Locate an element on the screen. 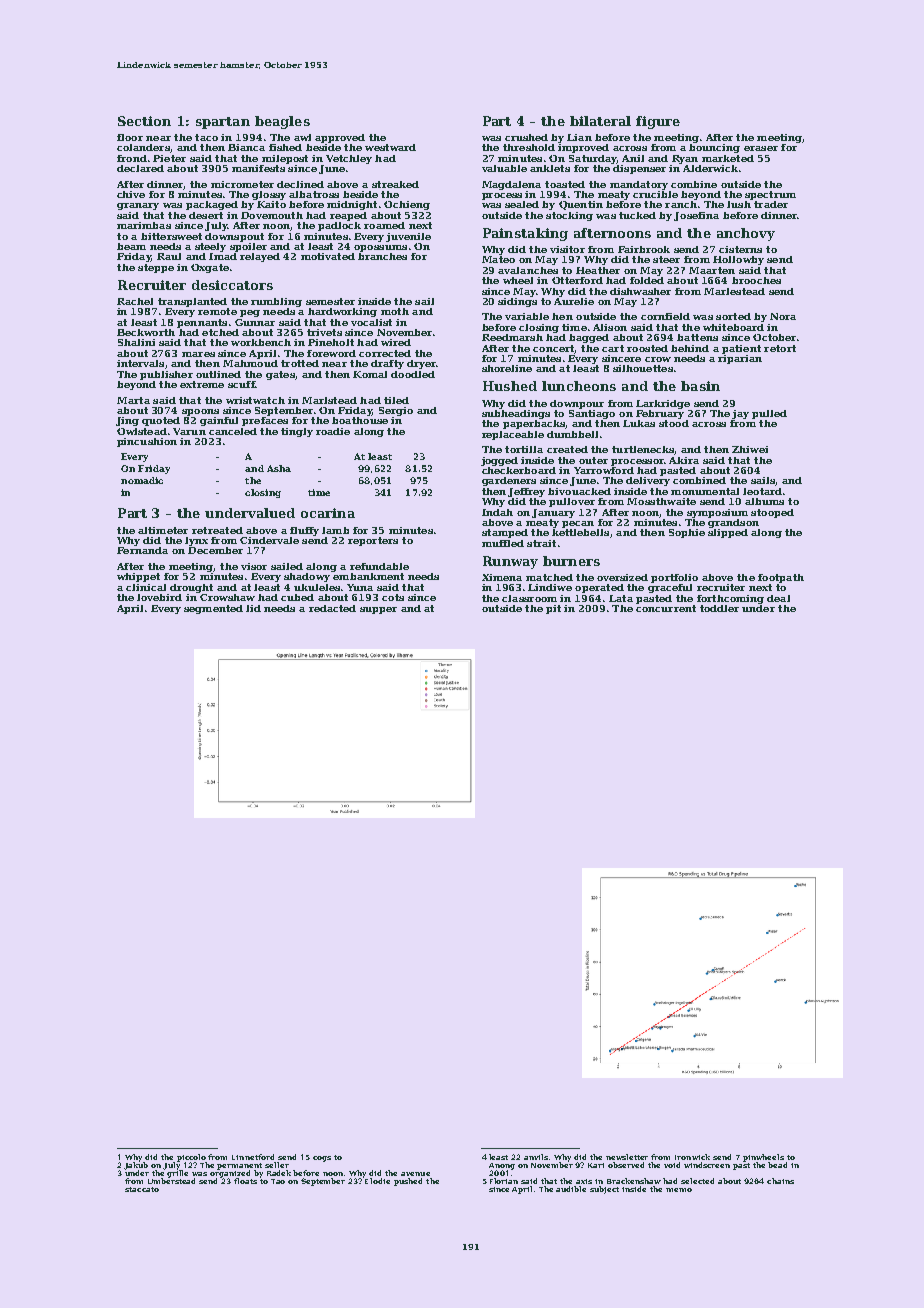  lid is located at coordinates (253, 608).
